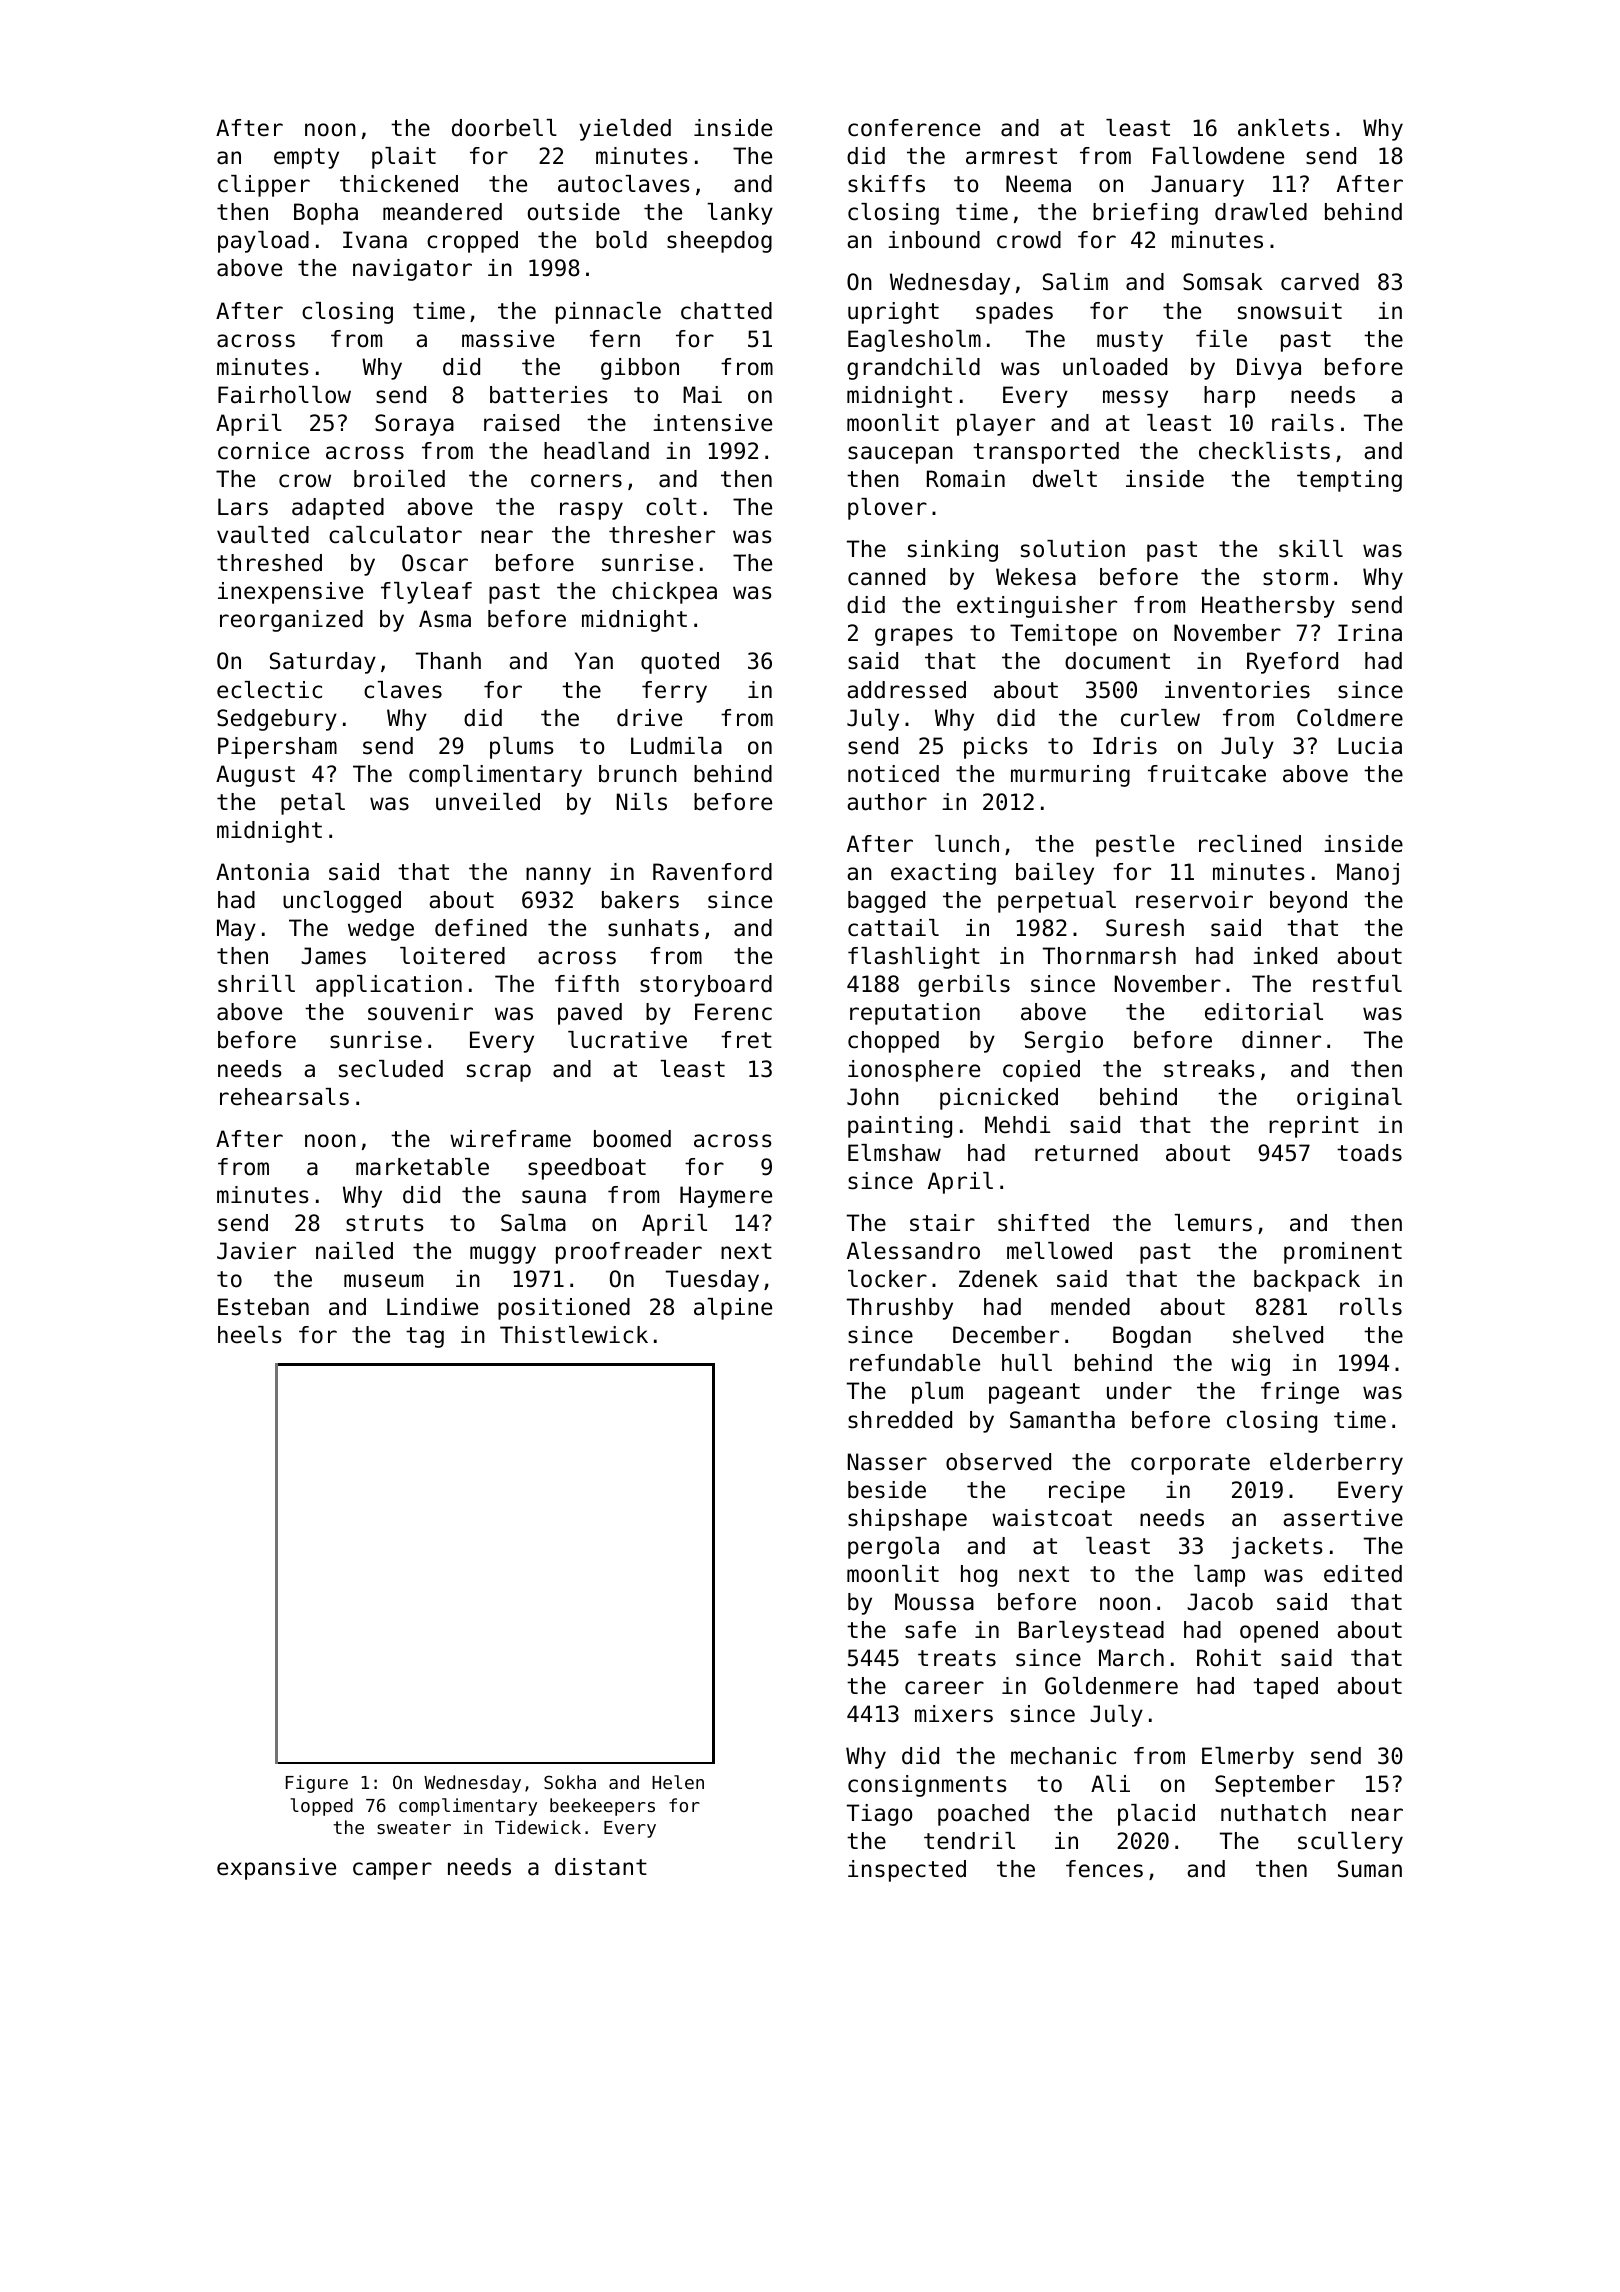 The width and height of the image is (1620, 2292). Describe the element at coordinates (269, 690) in the image. I see `eclectic` at that location.
